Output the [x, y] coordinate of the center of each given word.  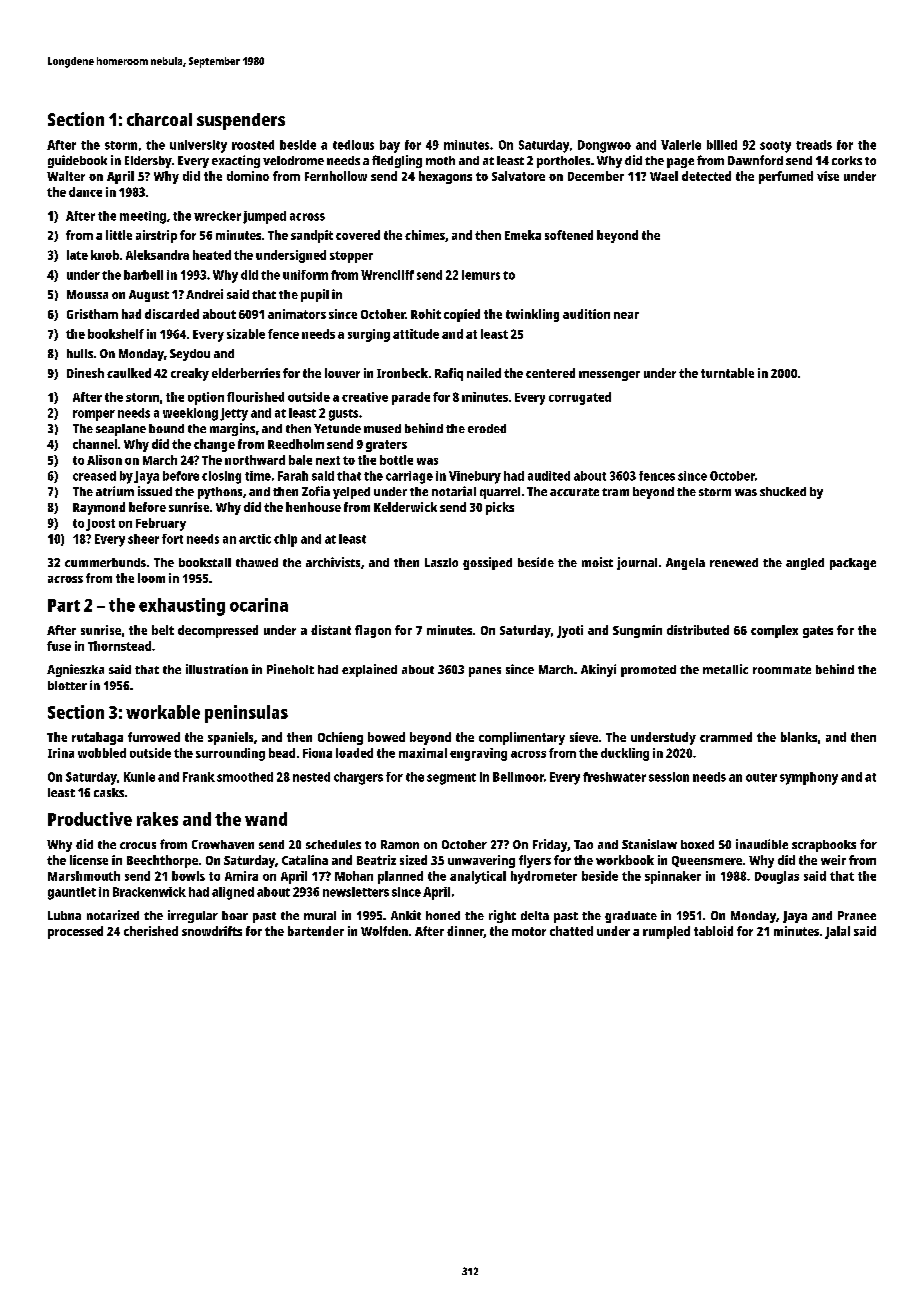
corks [847, 160]
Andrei [204, 294]
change [214, 445]
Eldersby [148, 162]
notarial [454, 491]
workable [163, 712]
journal [637, 563]
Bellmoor [518, 777]
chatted [571, 931]
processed [75, 932]
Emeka [523, 235]
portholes [563, 162]
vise [828, 176]
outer [761, 777]
